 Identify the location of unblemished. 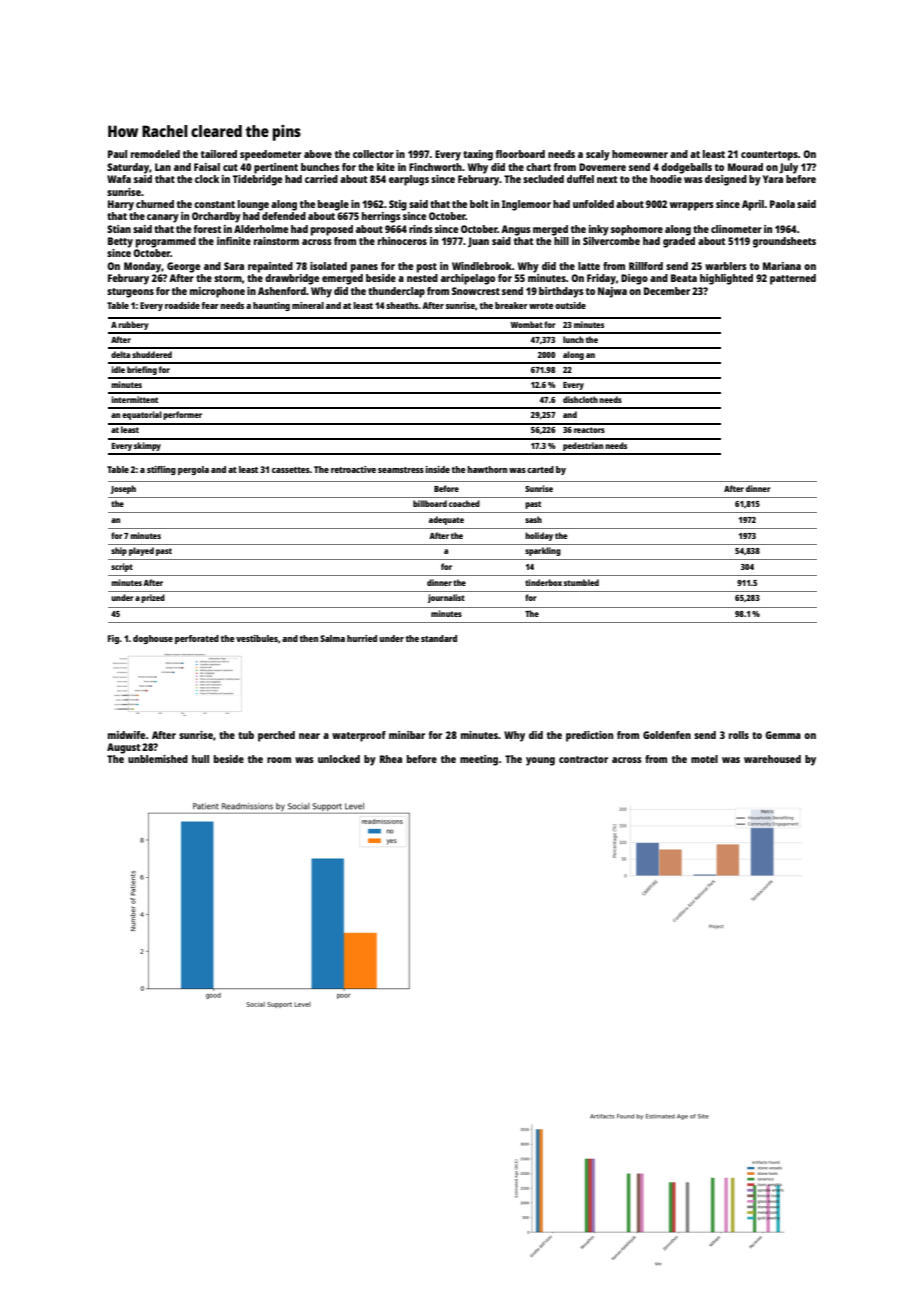
(158, 759).
